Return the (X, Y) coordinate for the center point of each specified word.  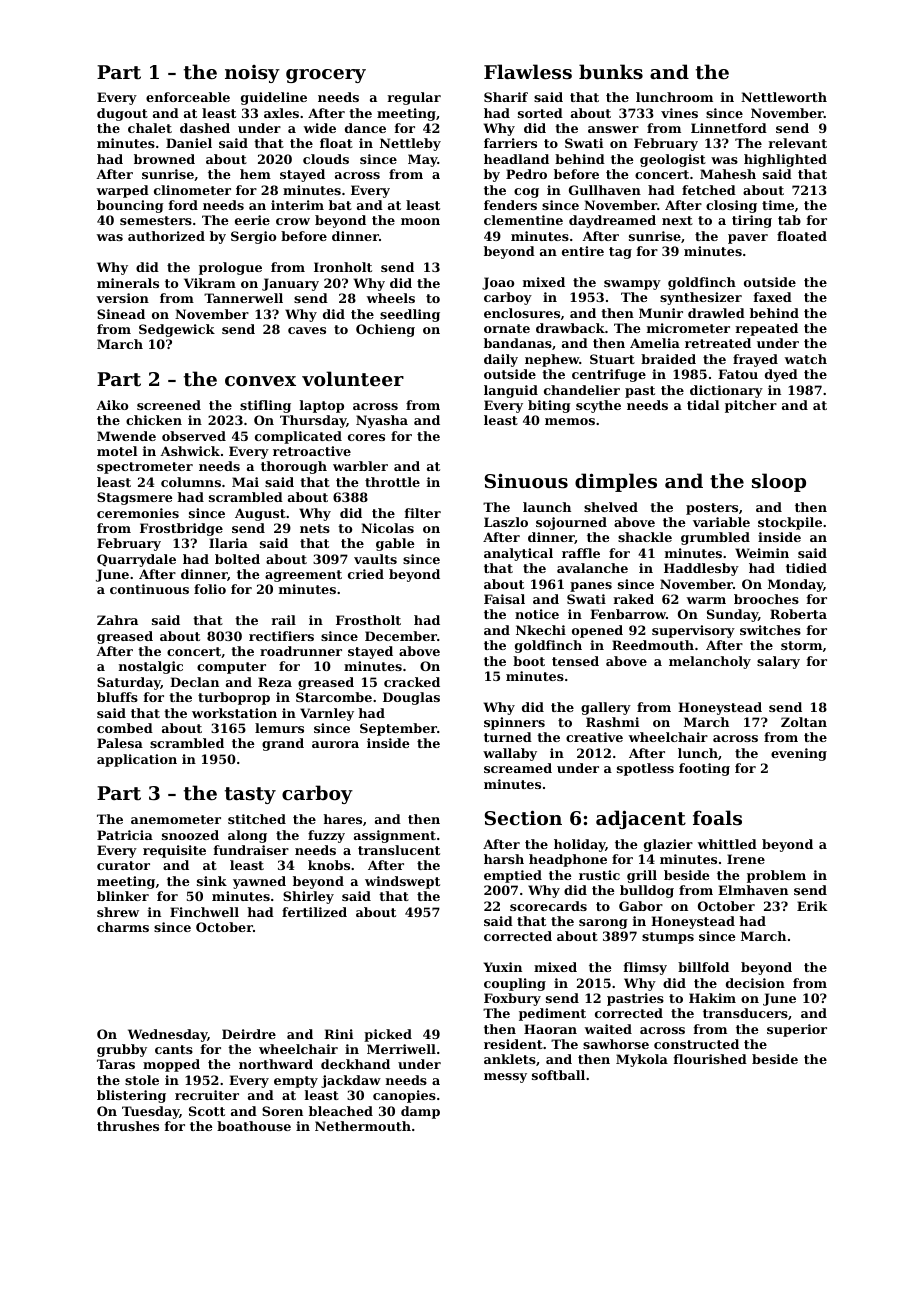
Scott (207, 1111)
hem (255, 174)
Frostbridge (181, 529)
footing (704, 769)
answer (613, 129)
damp (420, 1112)
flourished (710, 1059)
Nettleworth (784, 97)
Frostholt (368, 620)
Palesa (120, 743)
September (398, 729)
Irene (746, 859)
